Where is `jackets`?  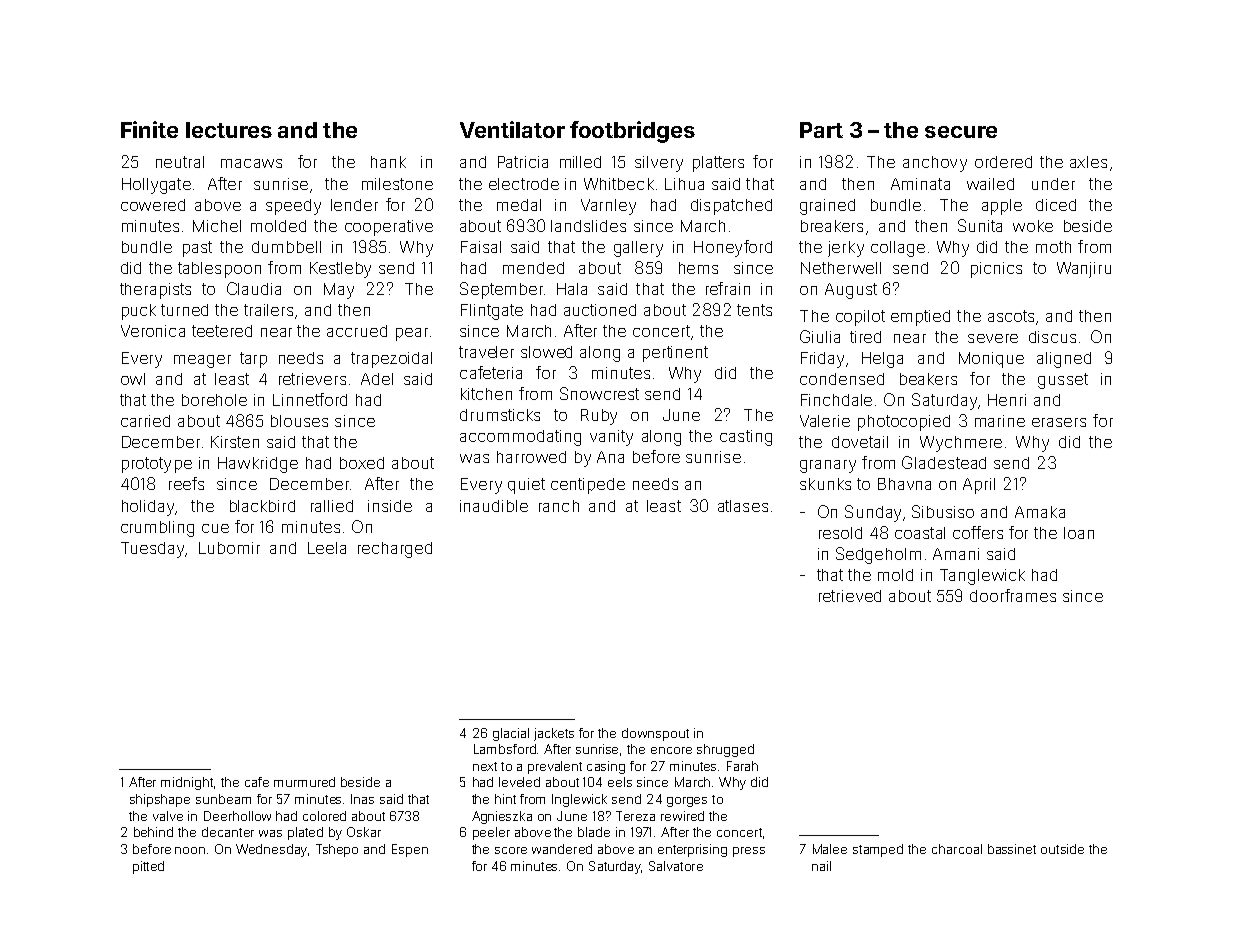 jackets is located at coordinates (554, 734).
